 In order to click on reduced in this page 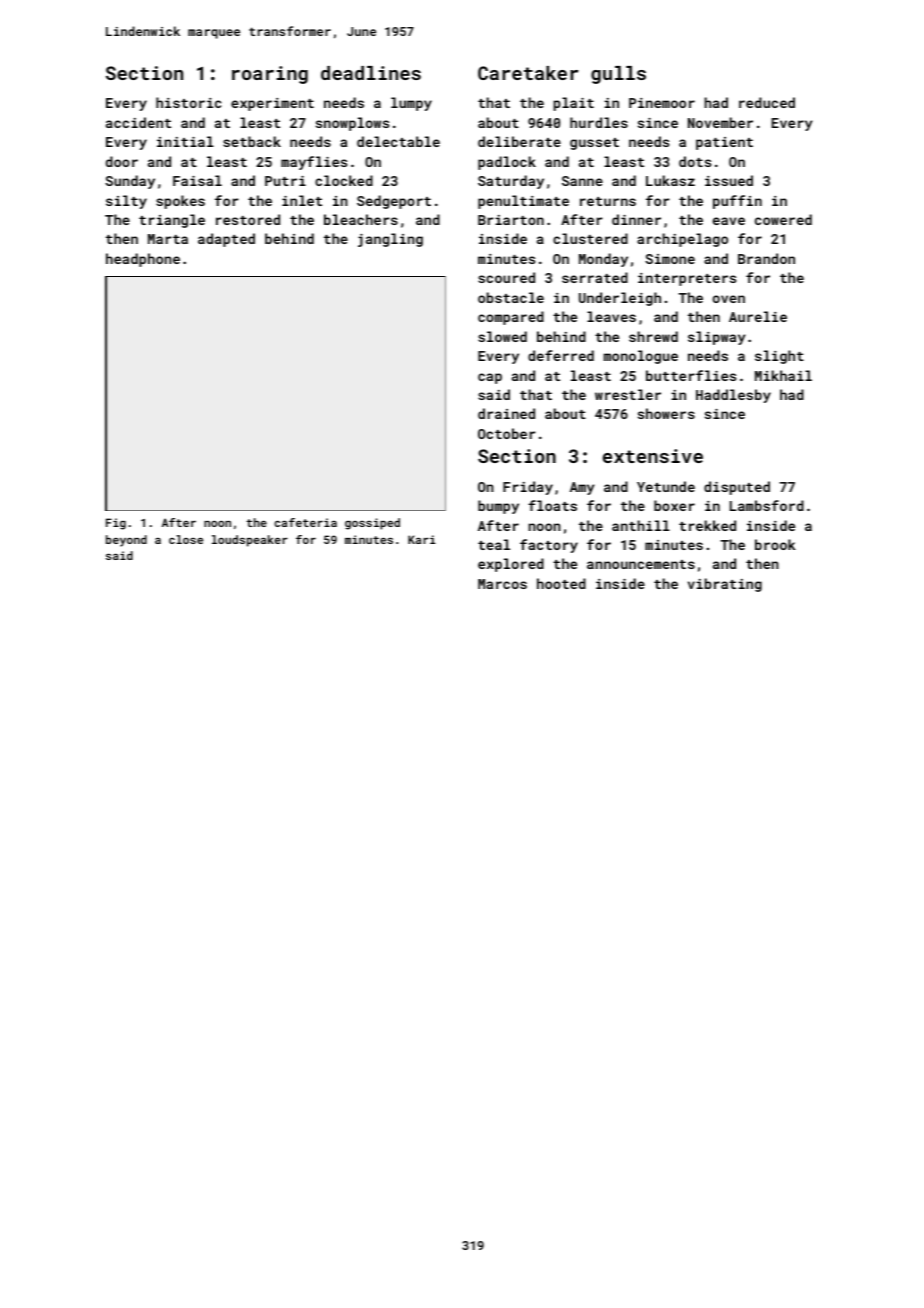, I will do `click(767, 102)`.
